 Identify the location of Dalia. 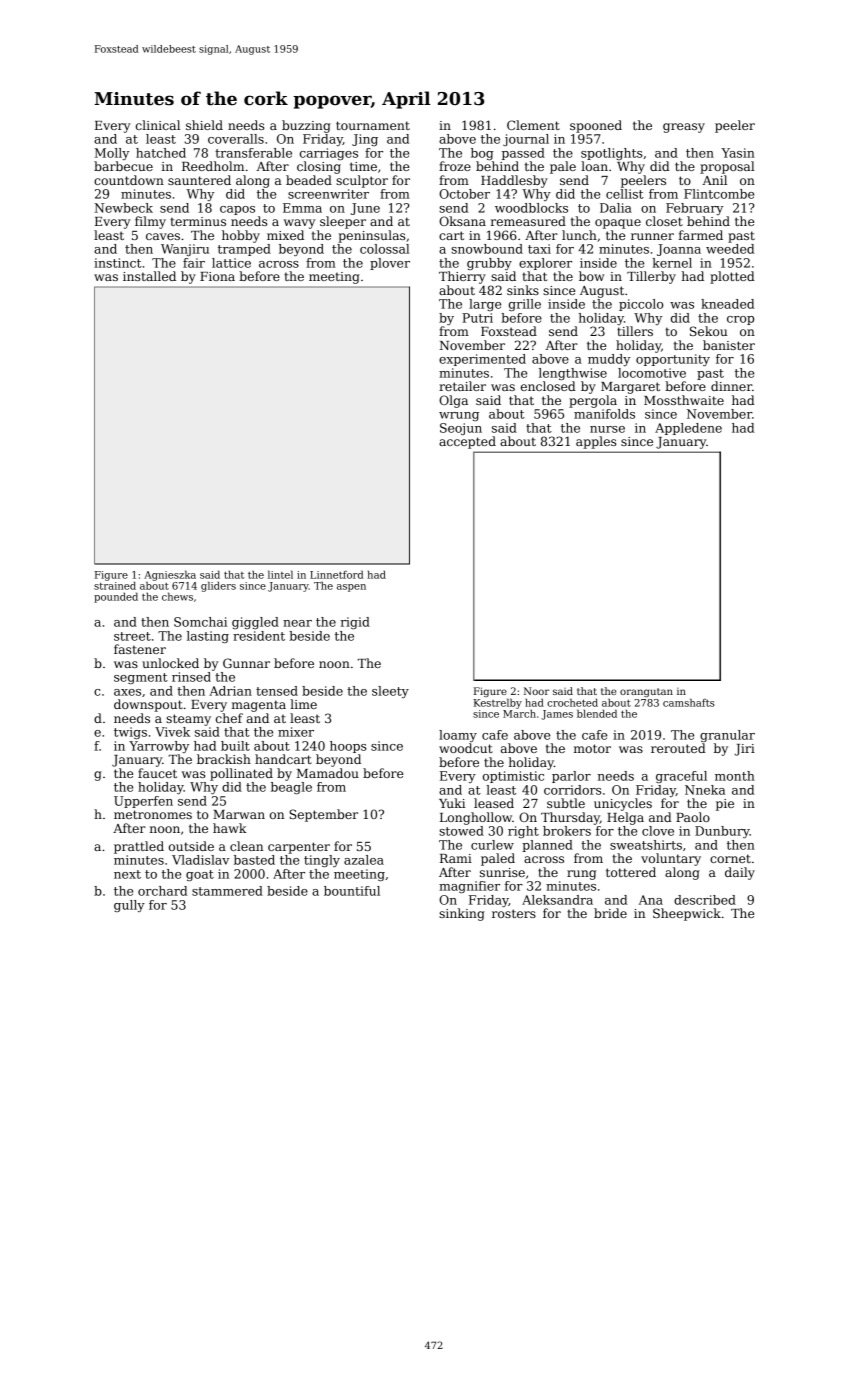
(616, 208).
